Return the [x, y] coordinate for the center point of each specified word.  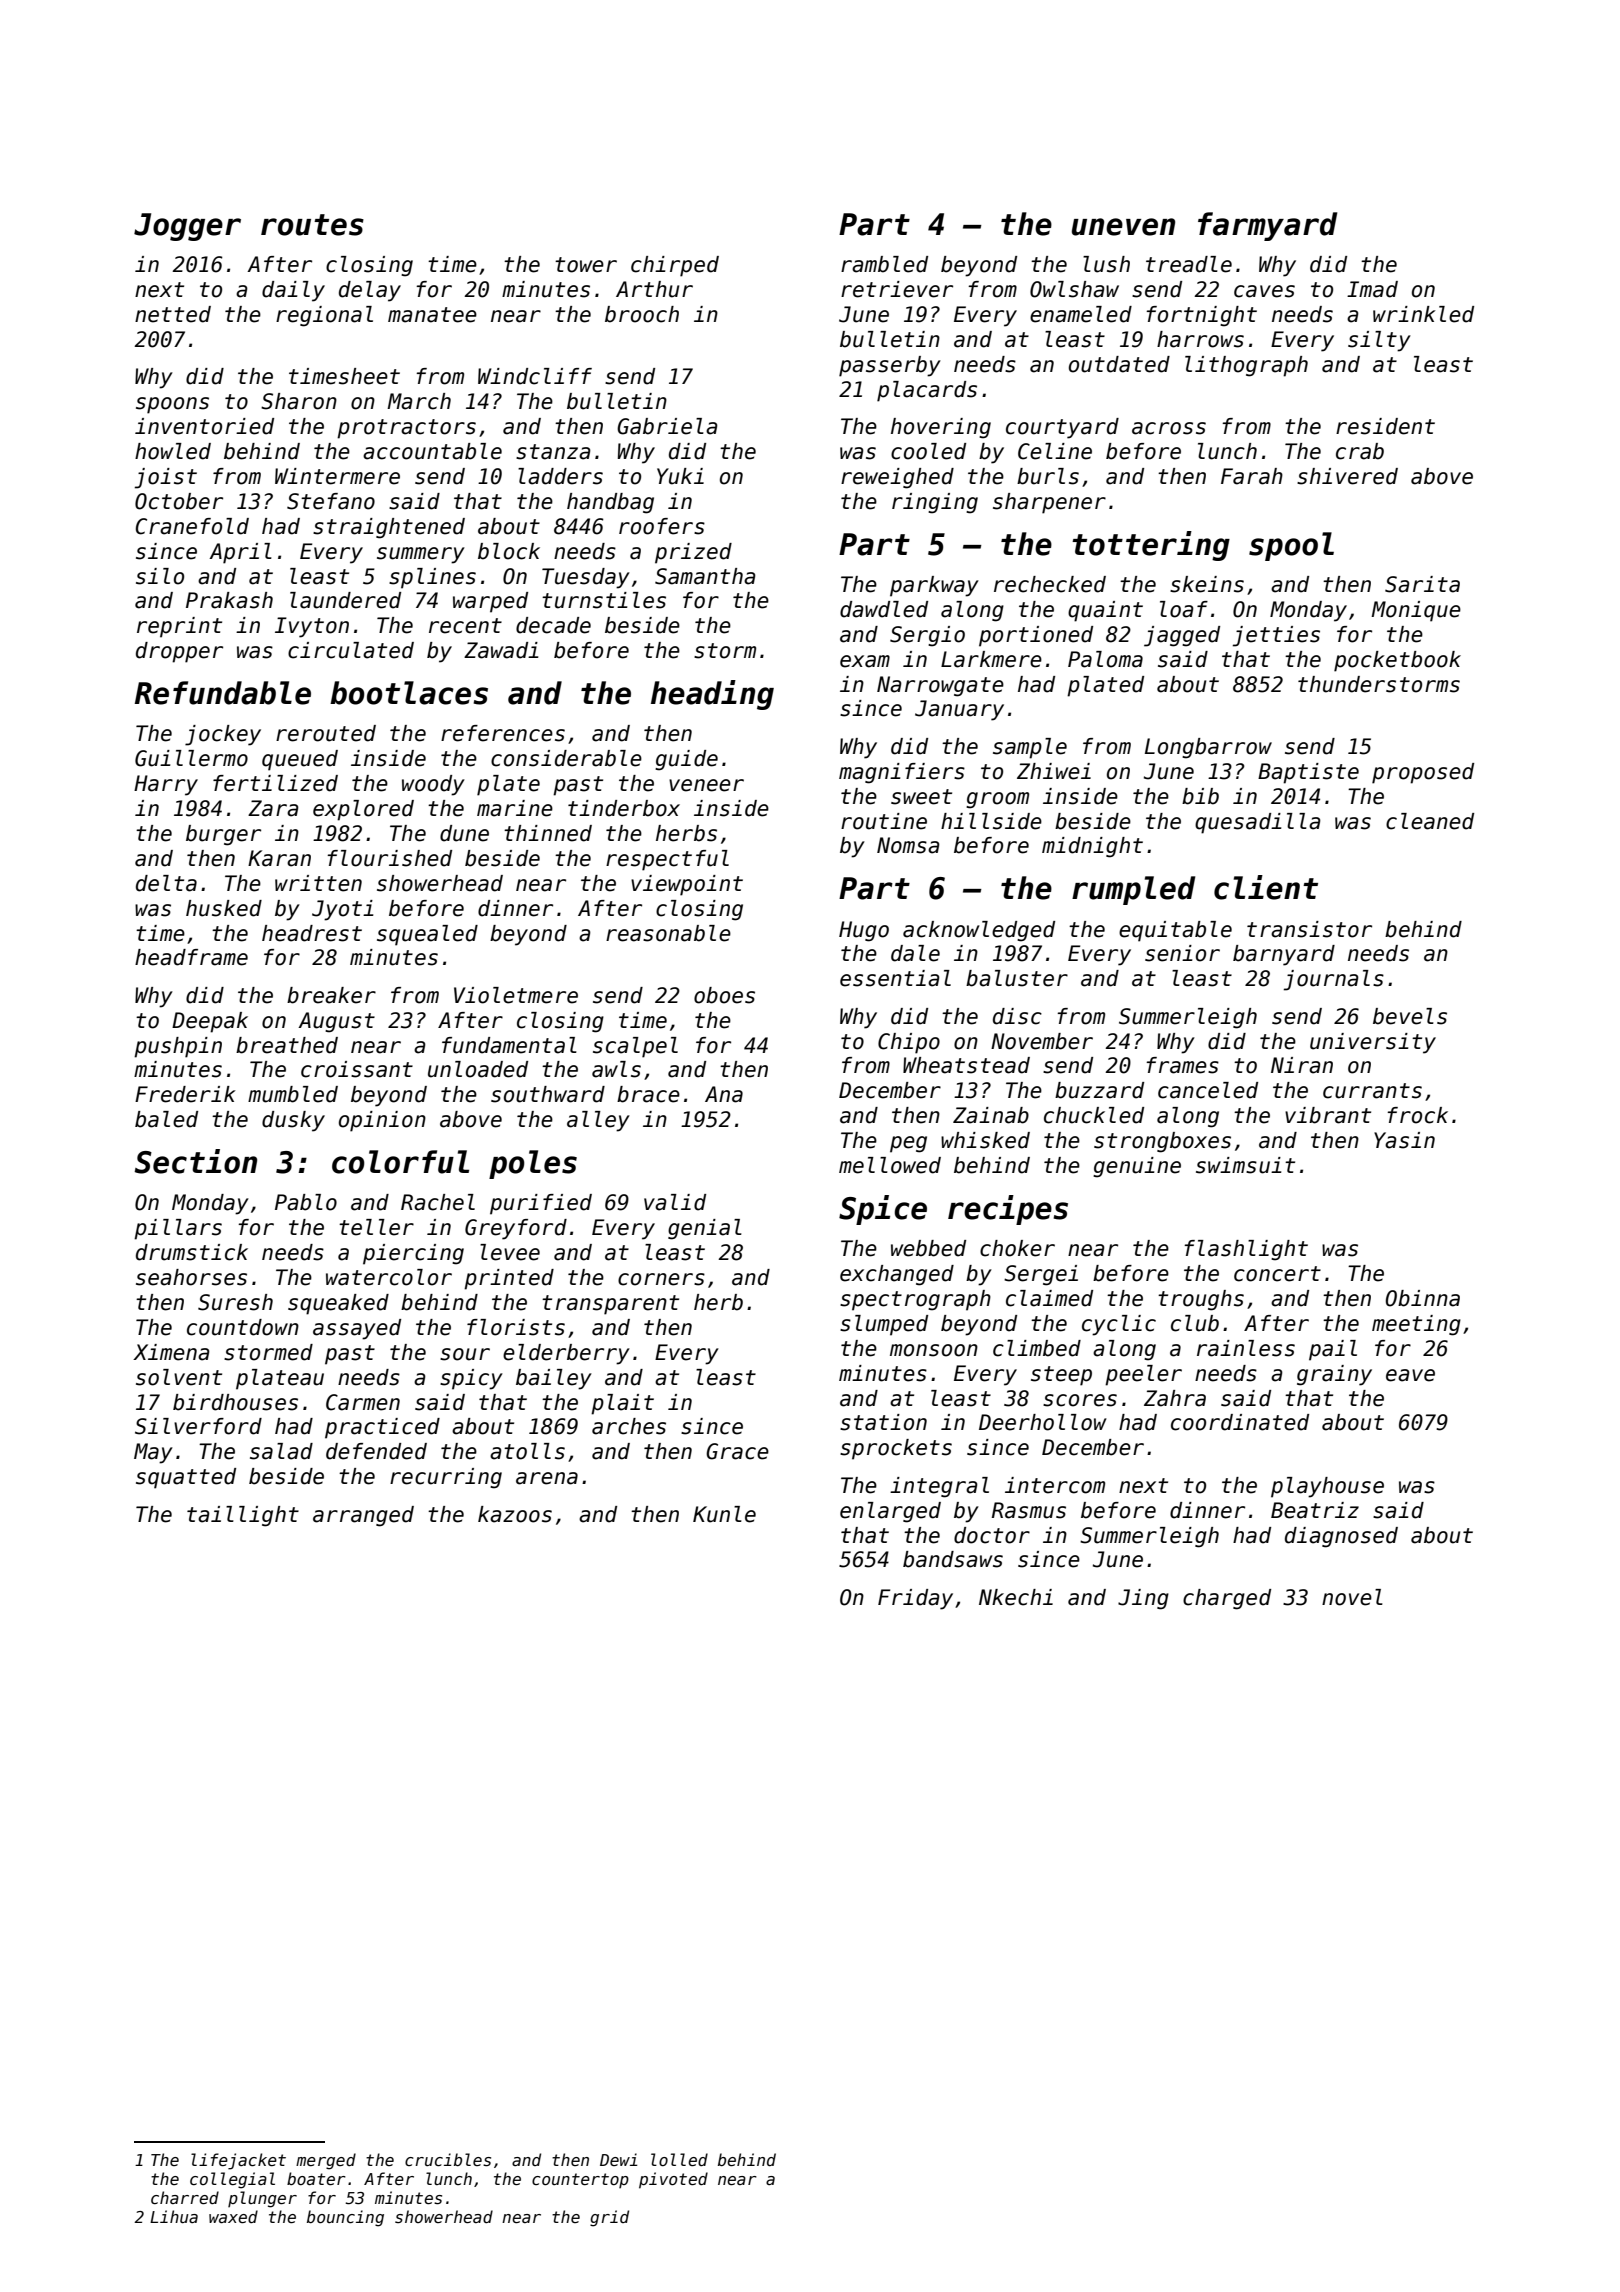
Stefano [331, 501]
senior [1182, 953]
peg [908, 1144]
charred [185, 2197]
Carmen [363, 1402]
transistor [1309, 929]
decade [553, 625]
